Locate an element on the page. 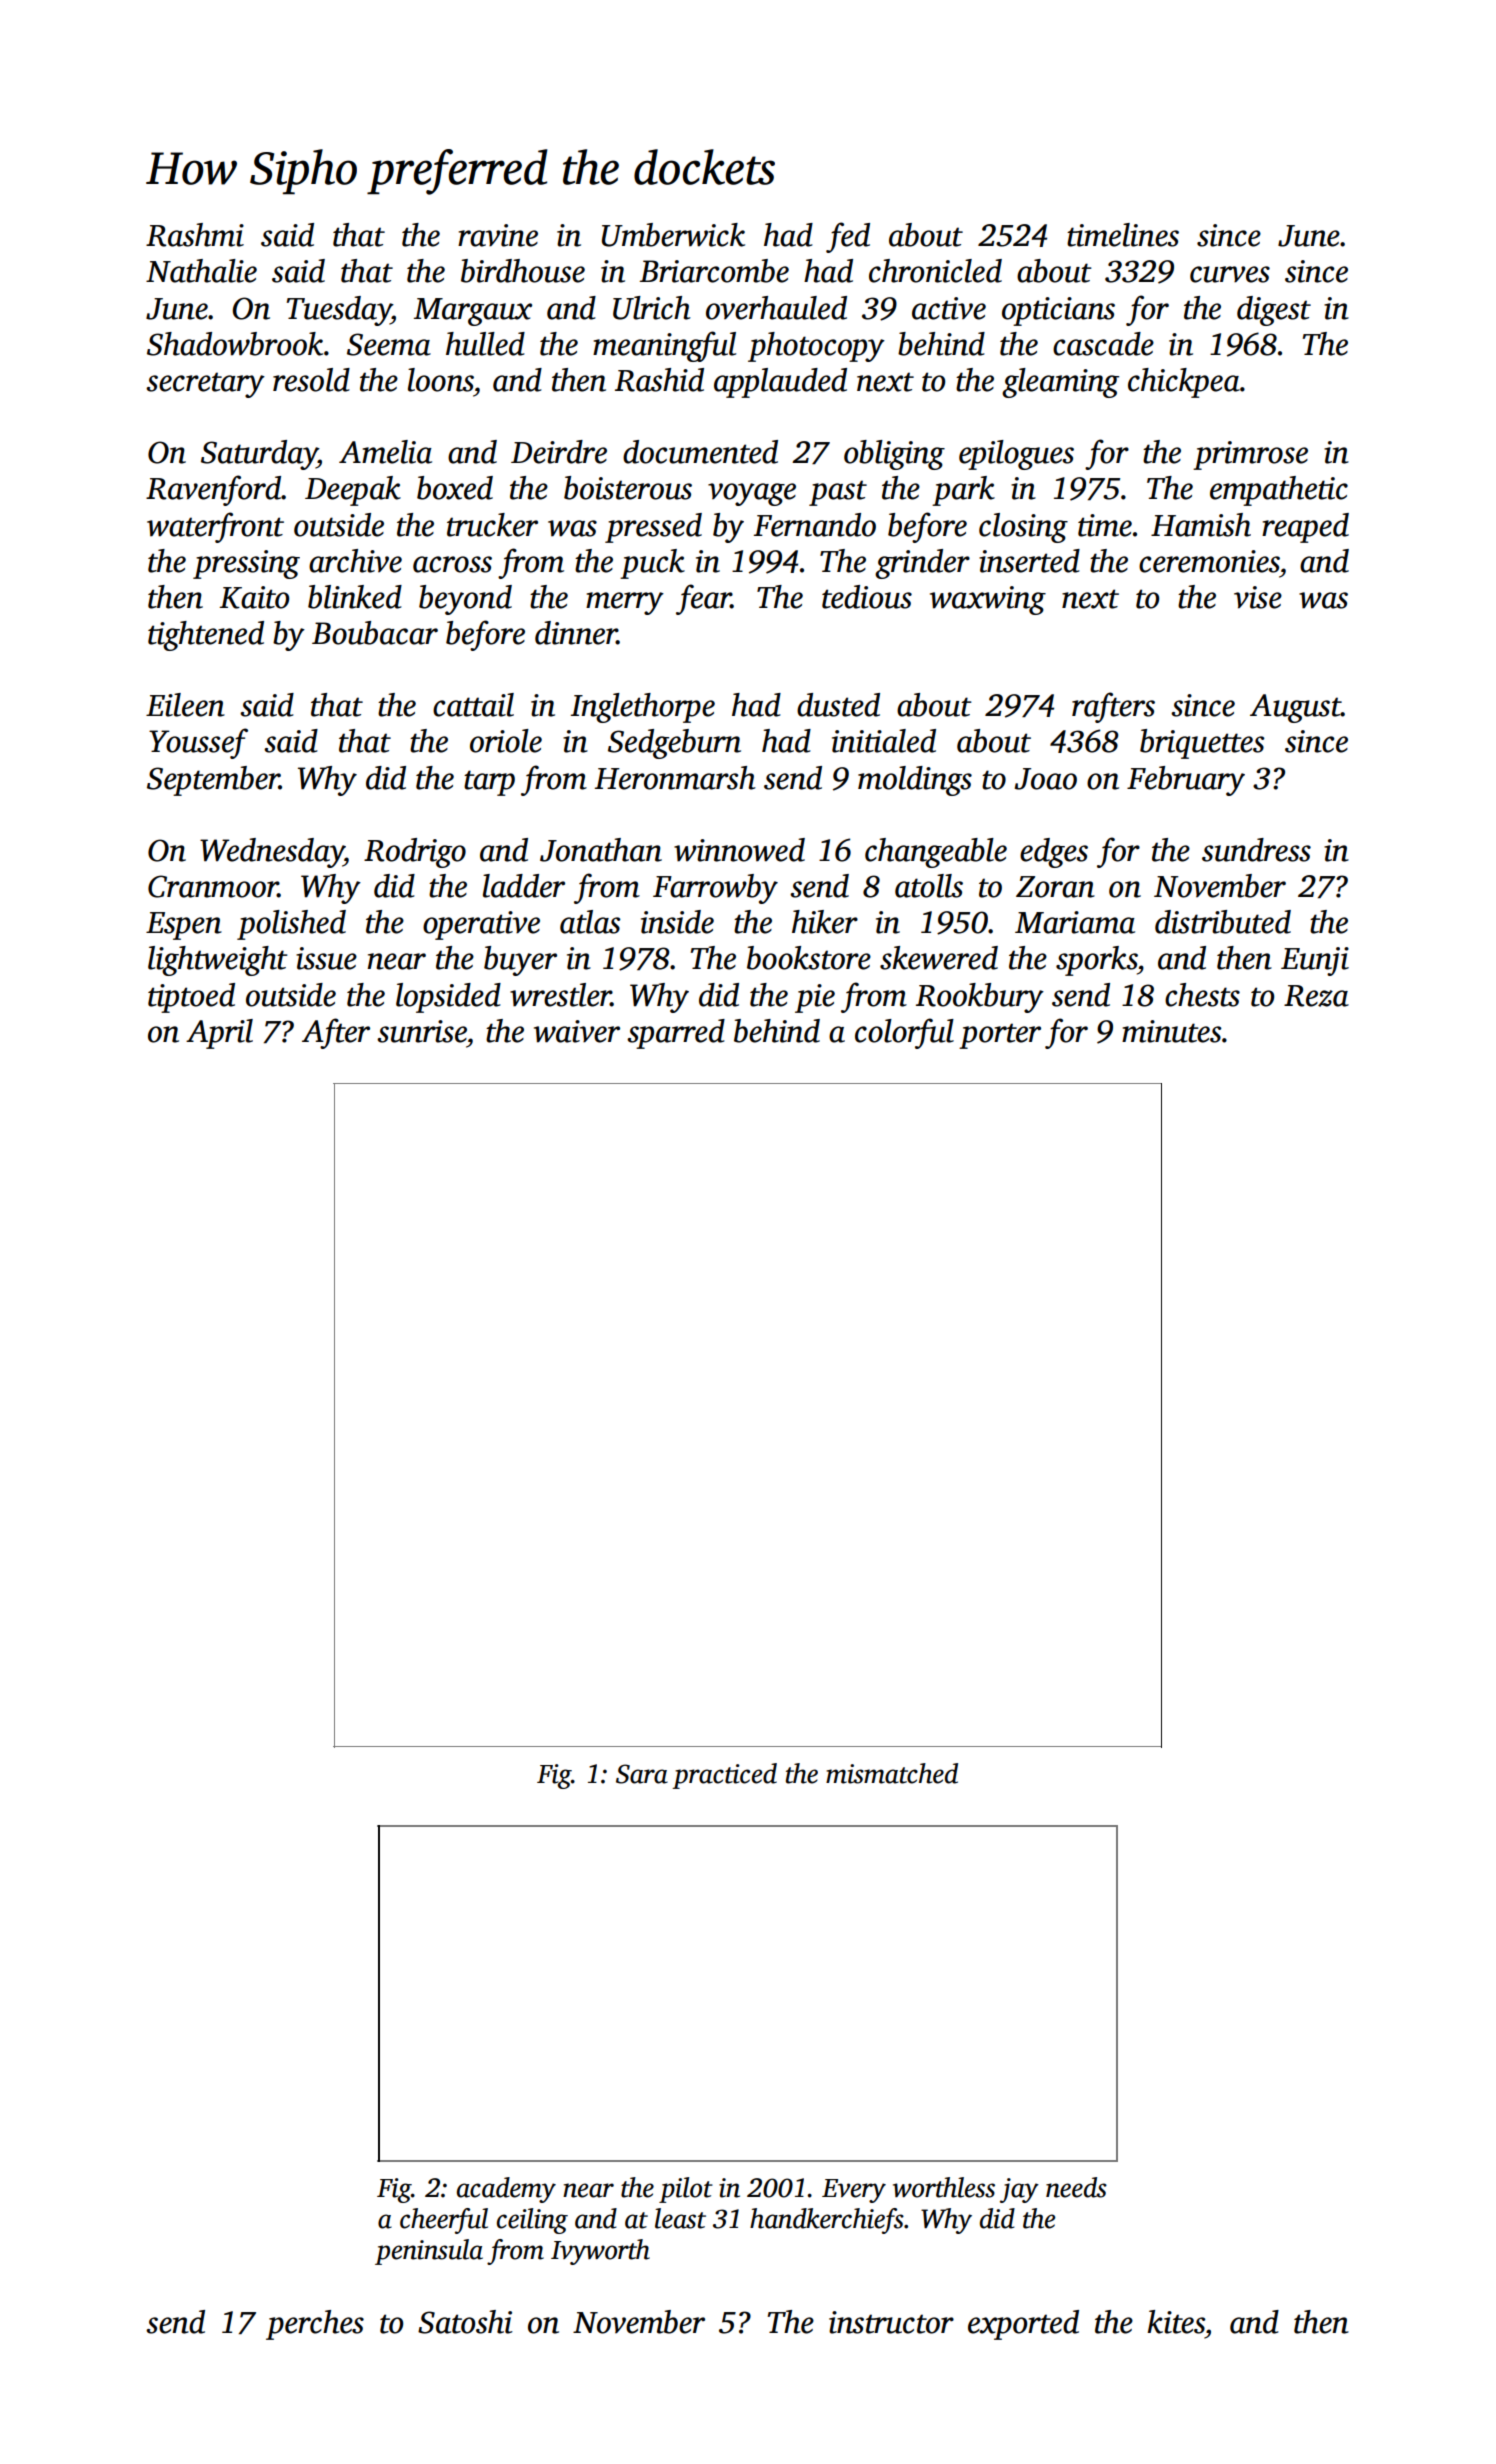 This image has width=1496, height=2464. practiced is located at coordinates (724, 1776).
